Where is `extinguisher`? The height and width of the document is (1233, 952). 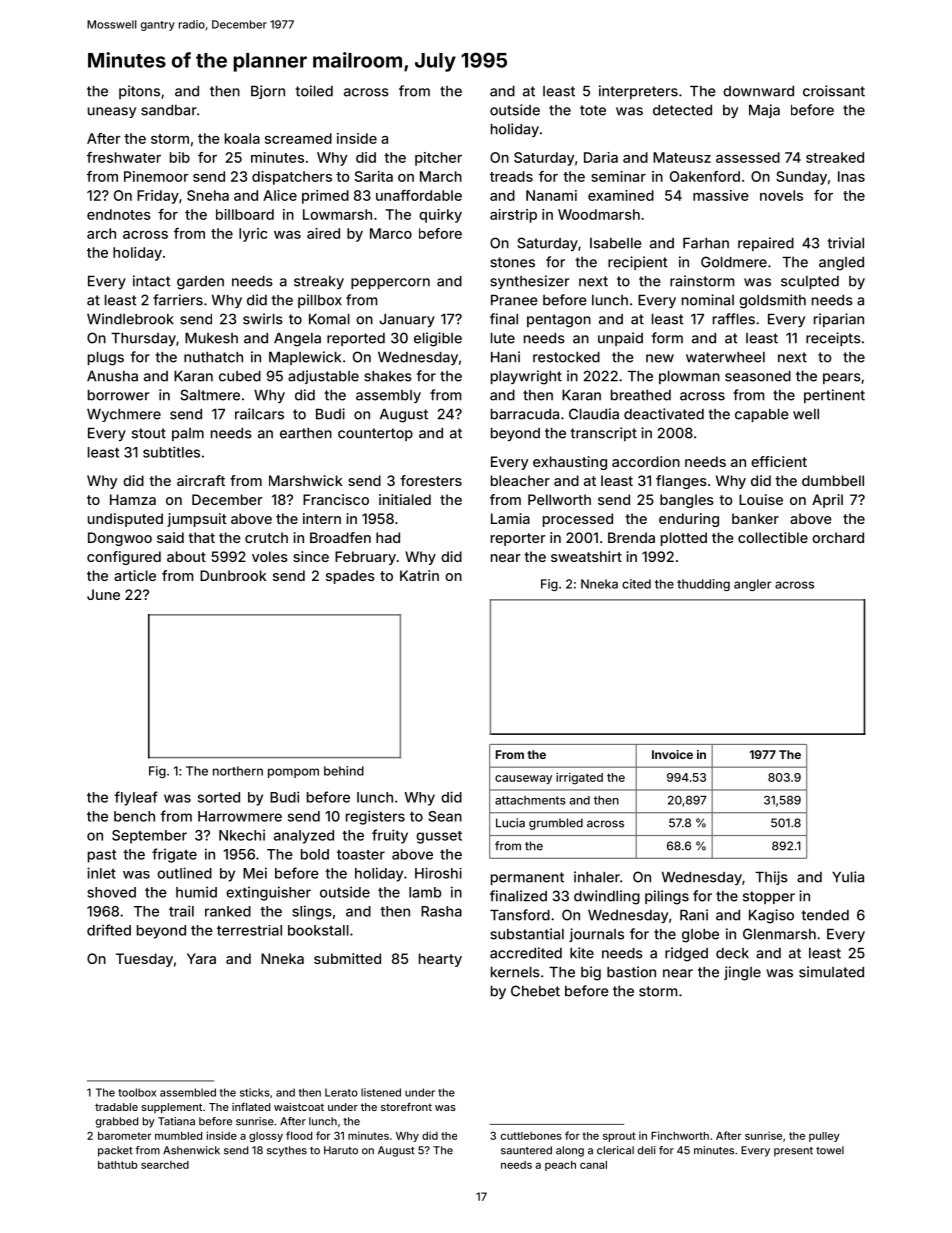 extinguisher is located at coordinates (268, 893).
